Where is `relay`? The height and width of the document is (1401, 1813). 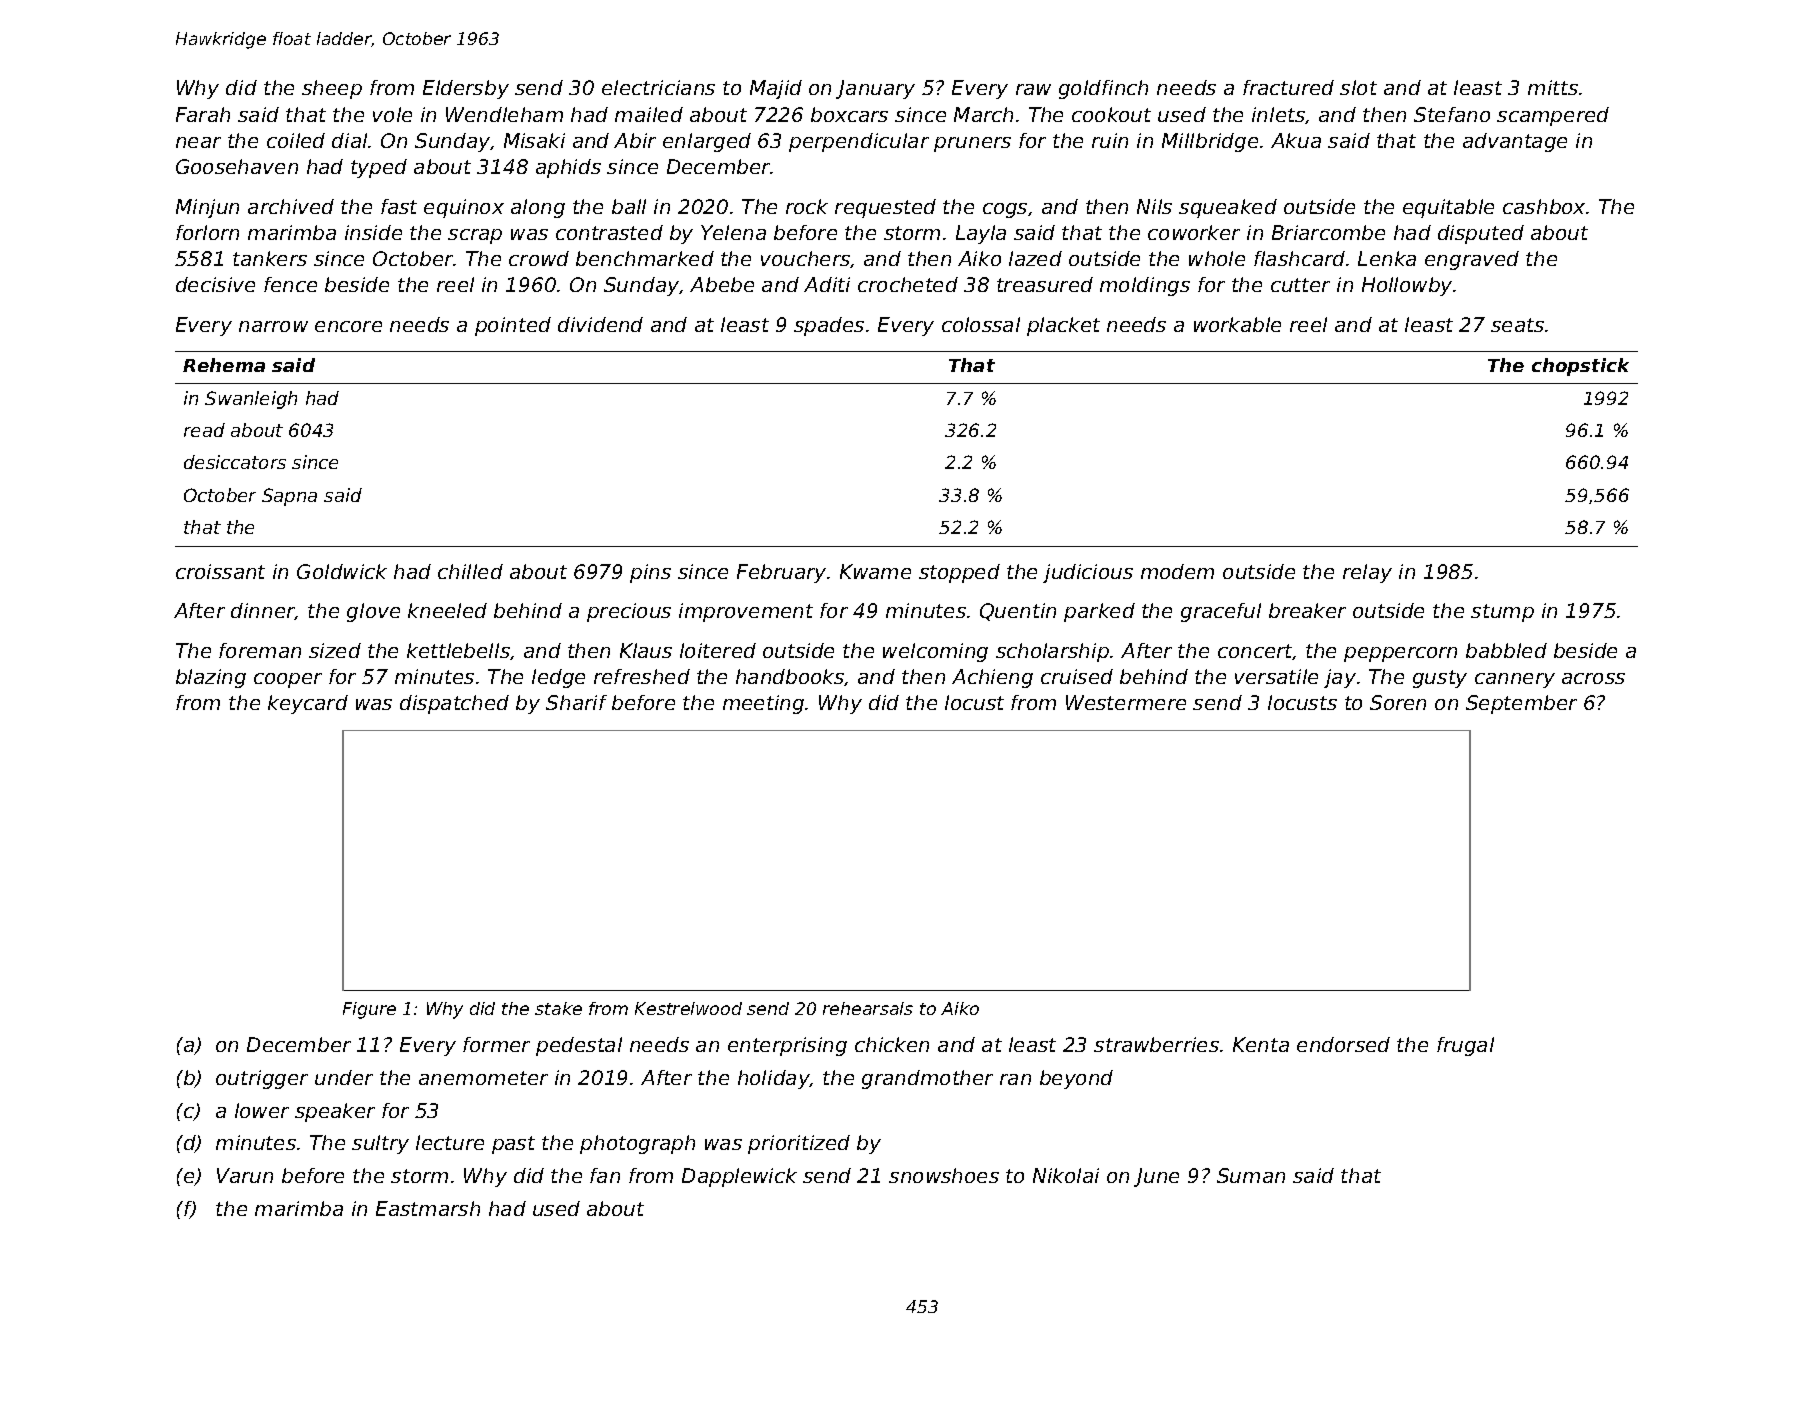 relay is located at coordinates (1367, 573).
